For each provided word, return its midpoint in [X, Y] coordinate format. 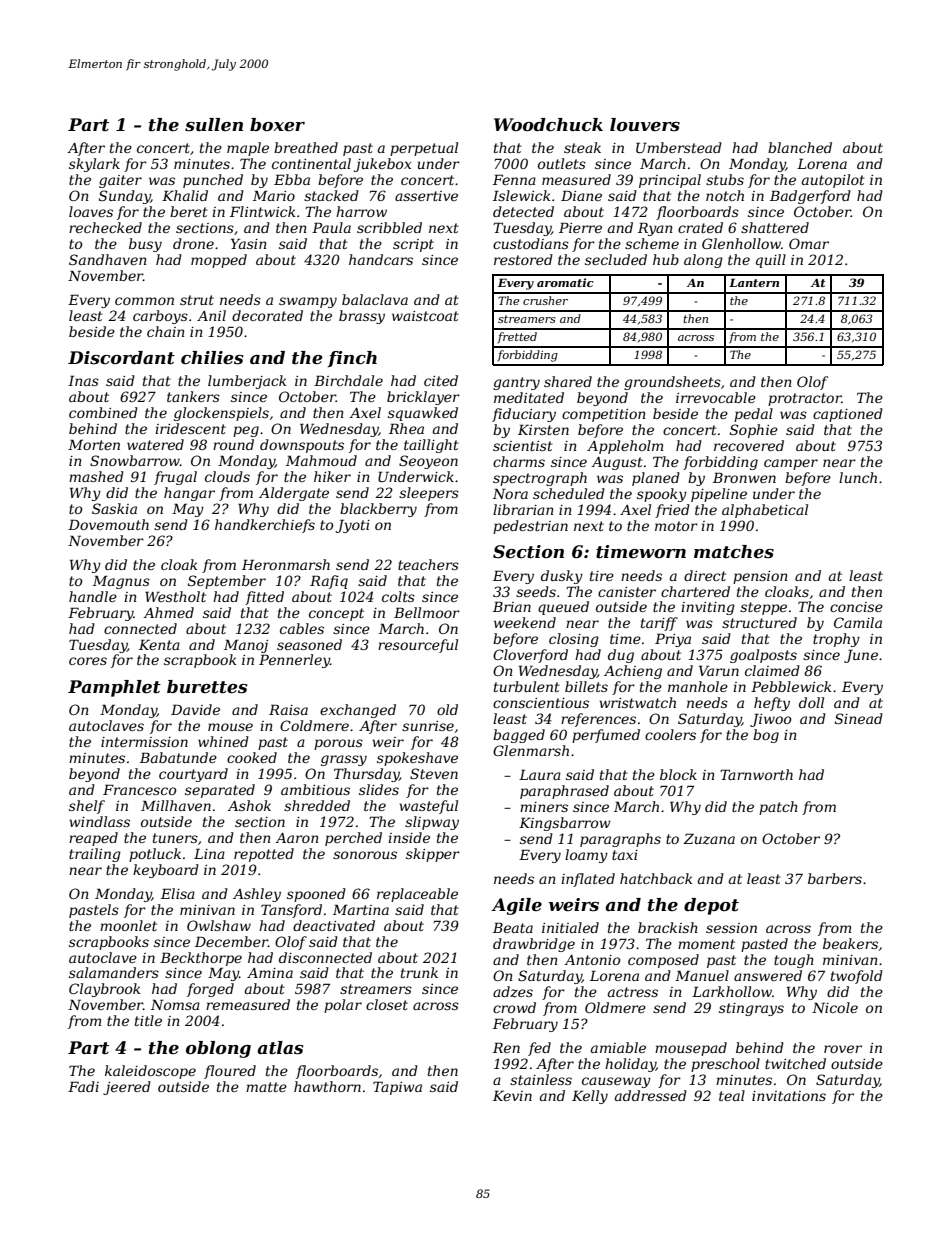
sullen [214, 125]
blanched [800, 147]
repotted [264, 855]
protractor [805, 399]
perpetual [424, 149]
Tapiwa [397, 1088]
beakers [850, 943]
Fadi [83, 1086]
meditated [529, 397]
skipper [433, 855]
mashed [96, 476]
